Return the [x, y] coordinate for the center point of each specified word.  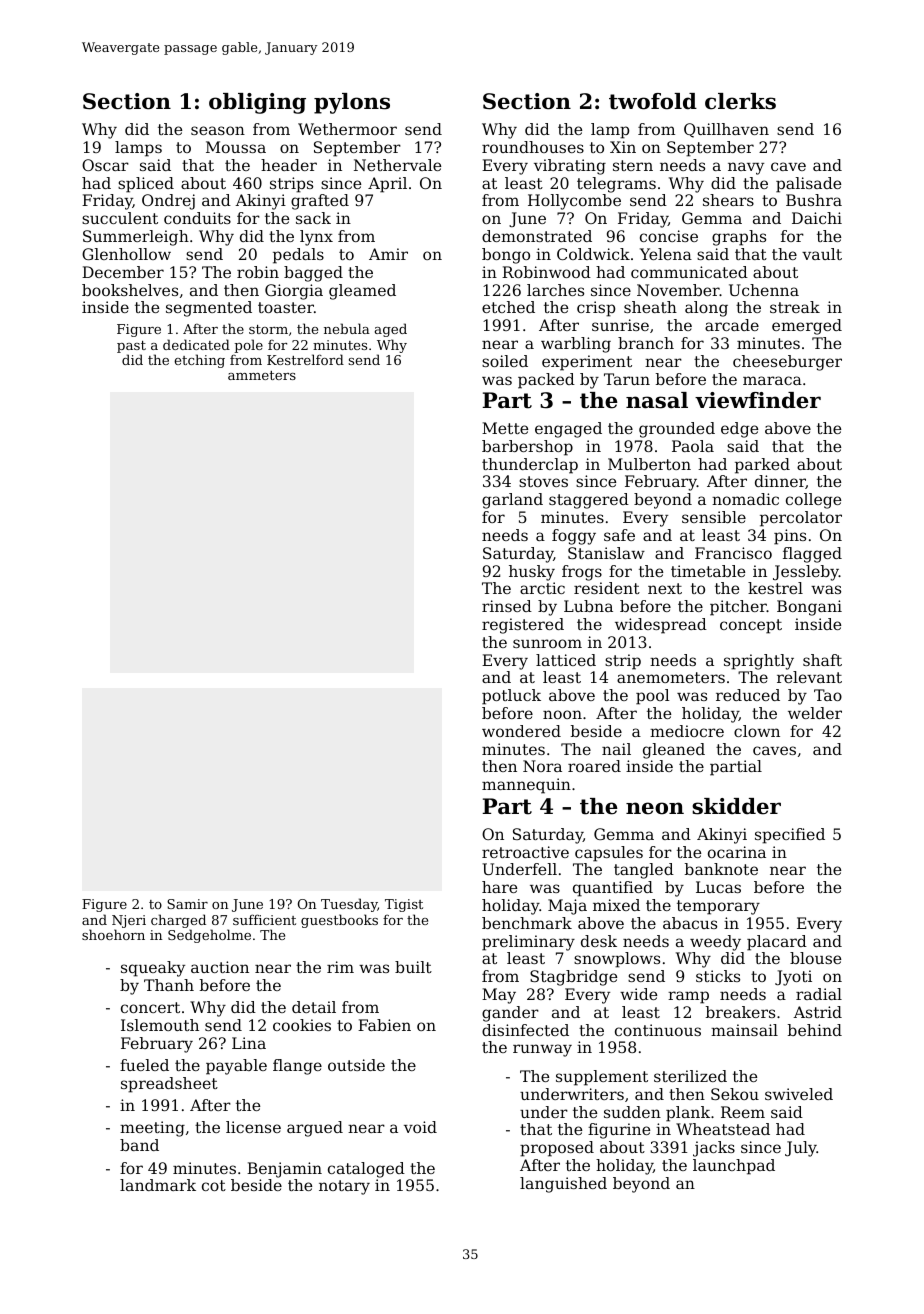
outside [356, 1065]
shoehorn [113, 934]
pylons [352, 103]
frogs [582, 573]
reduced [748, 695]
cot [214, 1185]
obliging [257, 103]
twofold [653, 101]
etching [199, 361]
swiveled [799, 1094]
